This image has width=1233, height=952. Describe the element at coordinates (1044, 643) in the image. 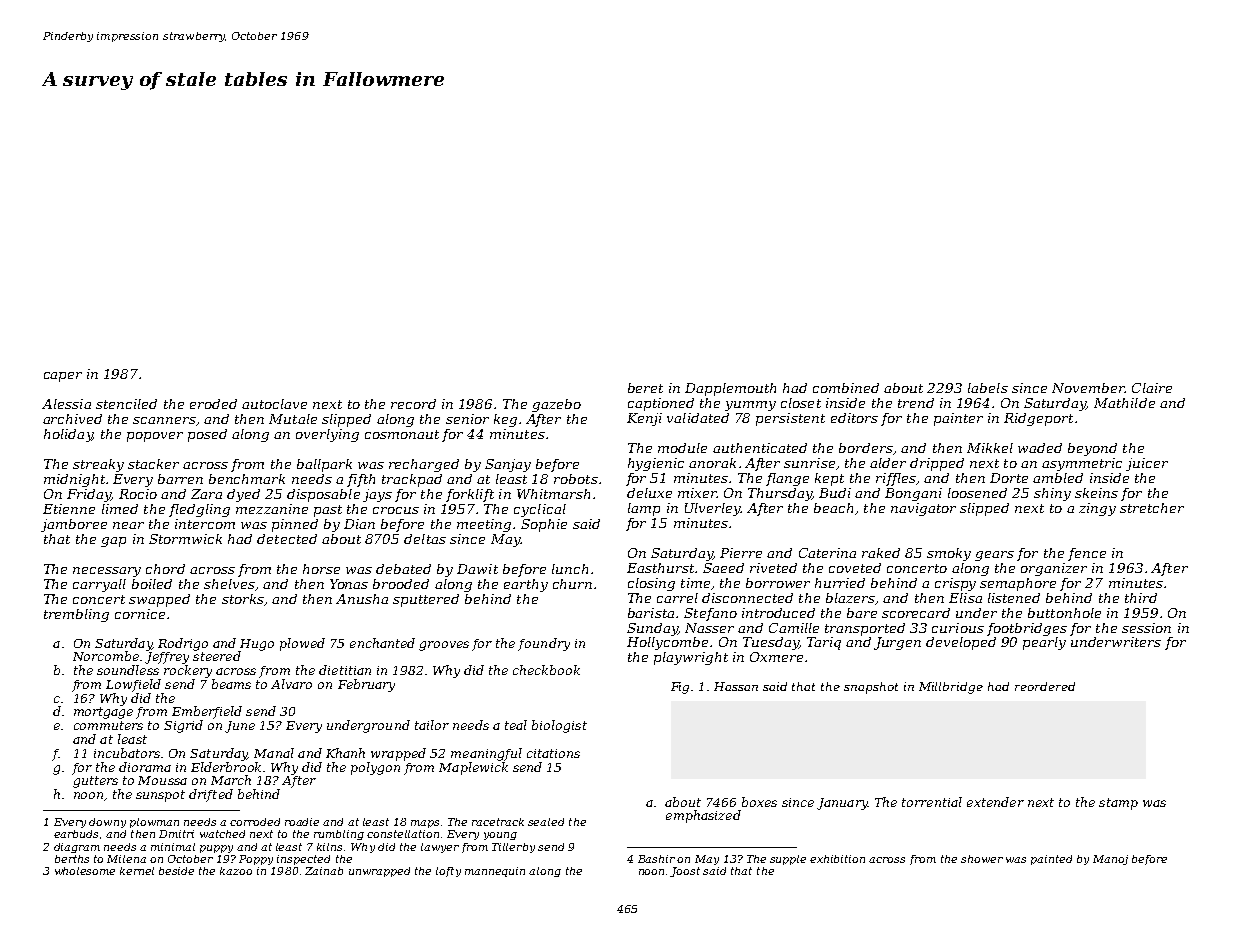

I see `pearly` at that location.
